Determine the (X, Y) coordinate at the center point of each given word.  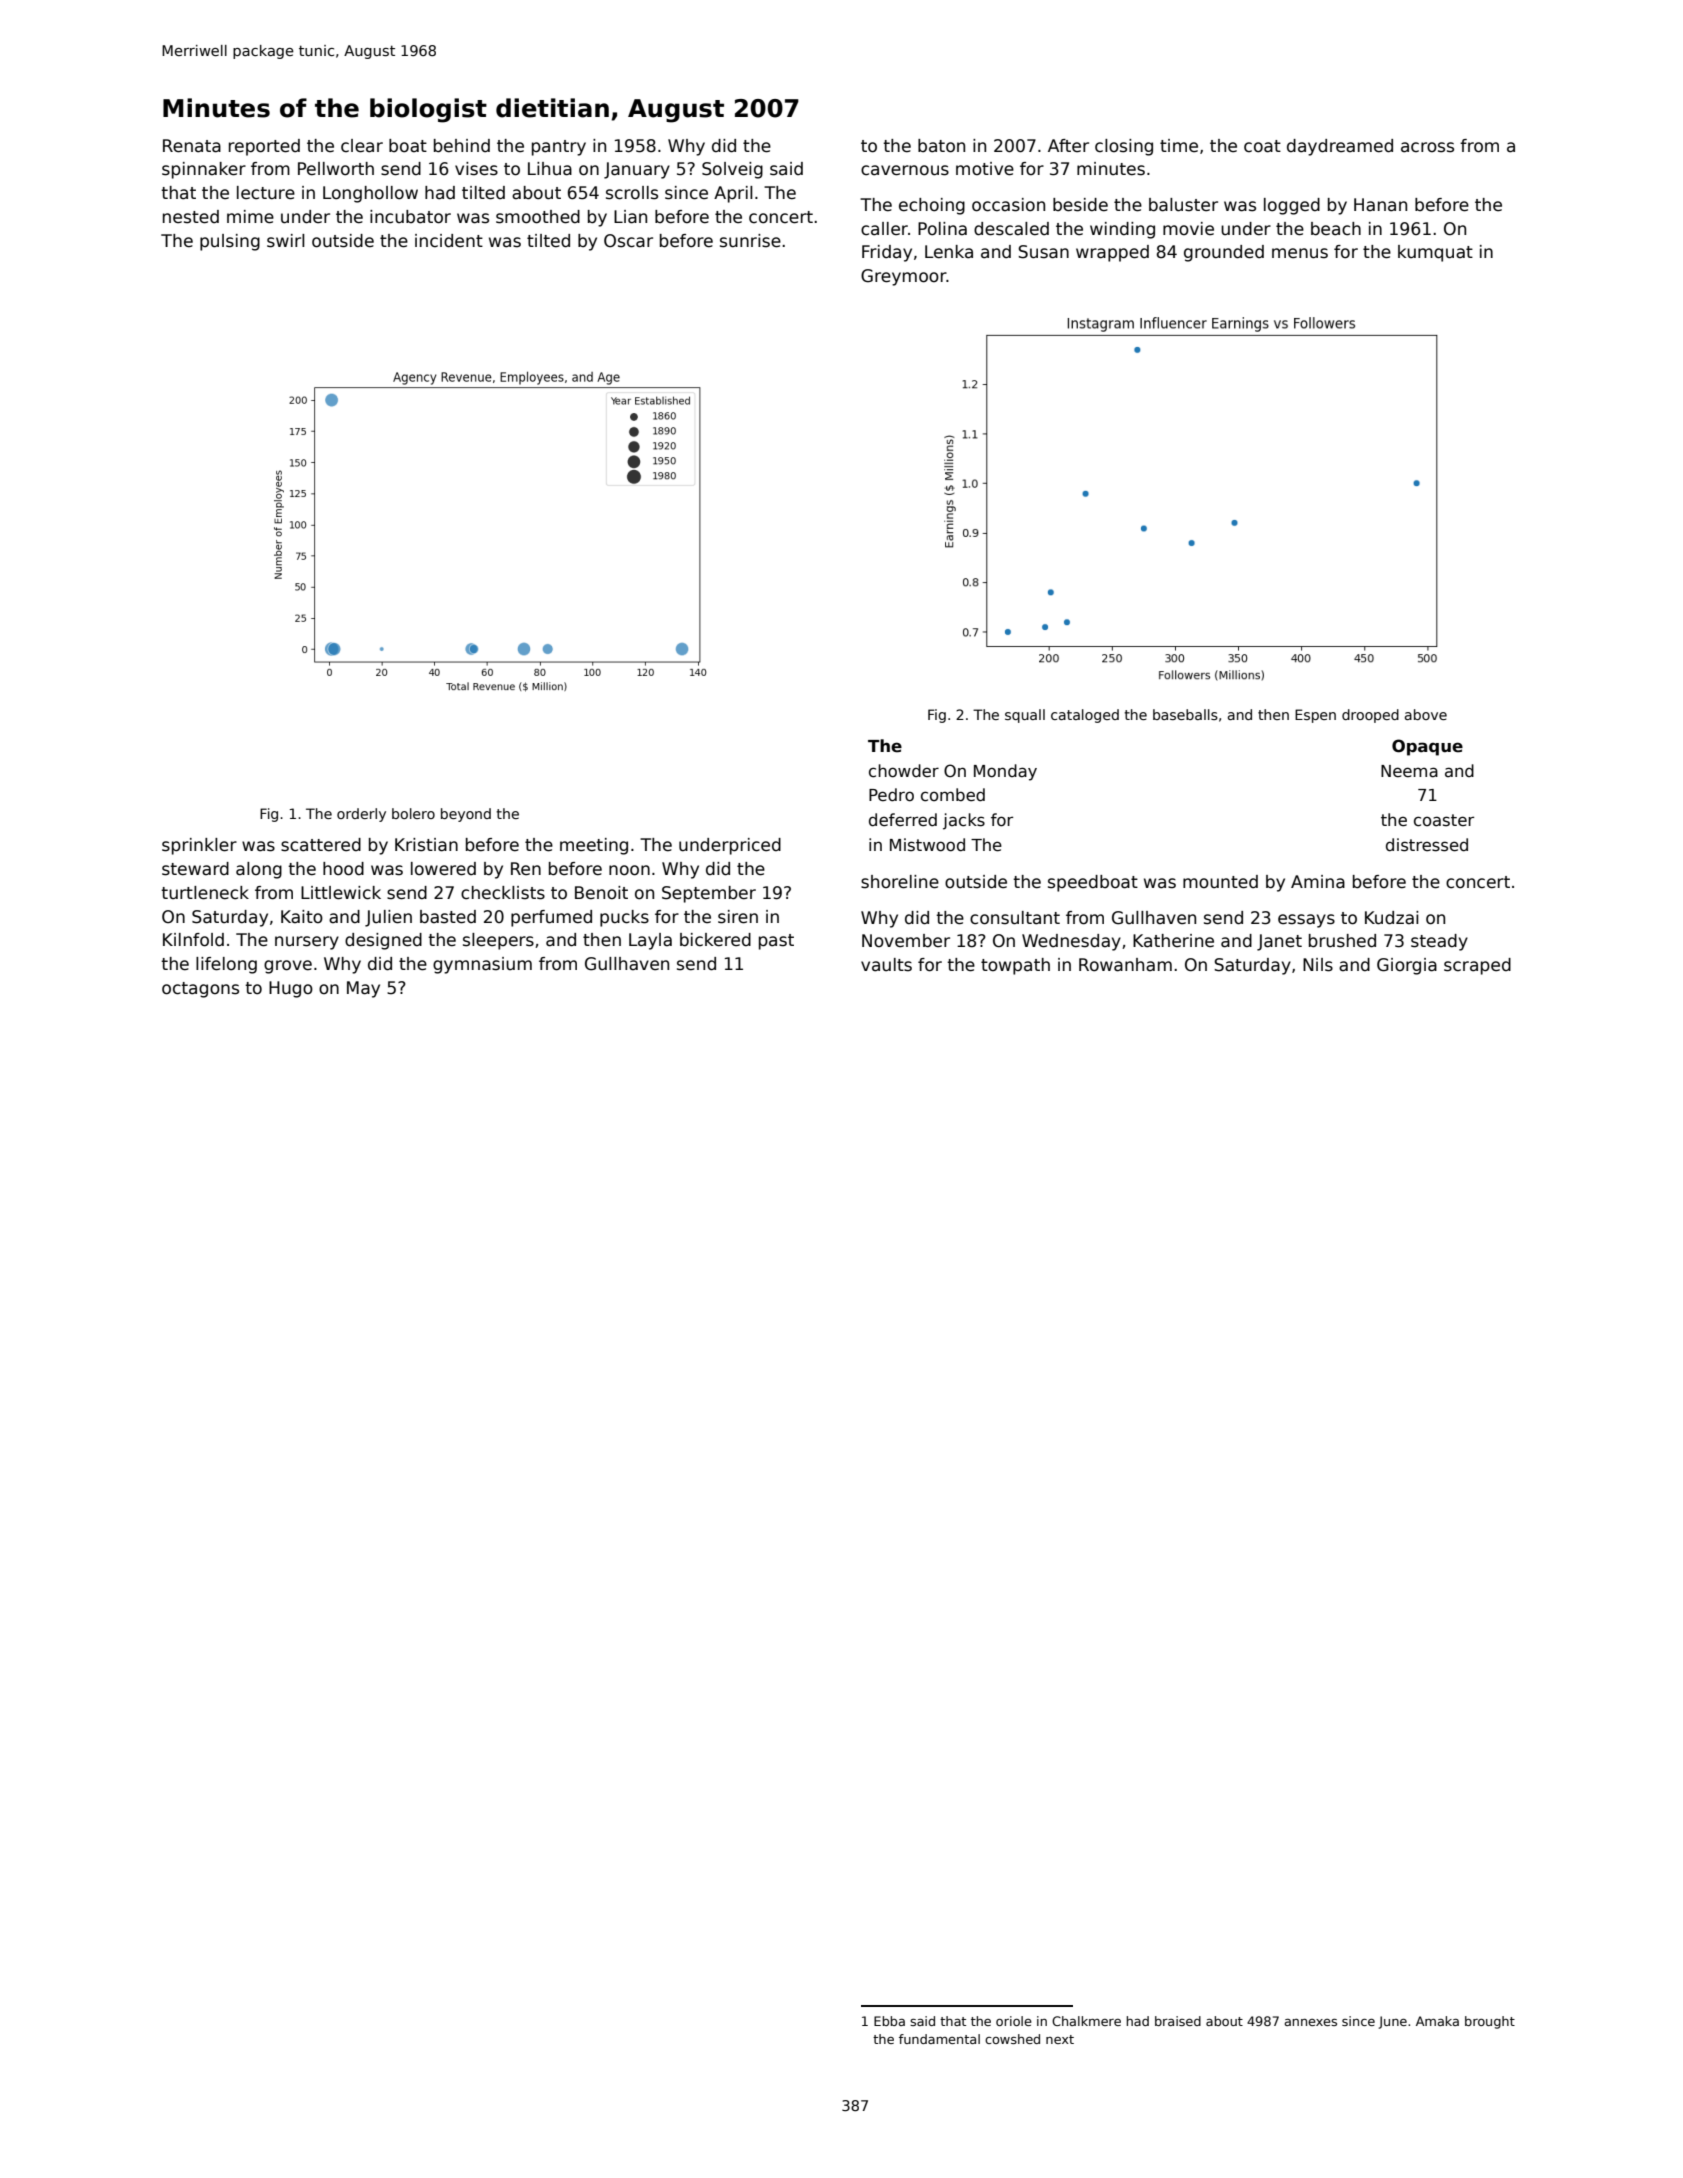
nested (191, 217)
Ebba (889, 2021)
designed (383, 941)
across (1427, 147)
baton (941, 146)
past (776, 942)
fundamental (939, 2039)
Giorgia (1407, 966)
